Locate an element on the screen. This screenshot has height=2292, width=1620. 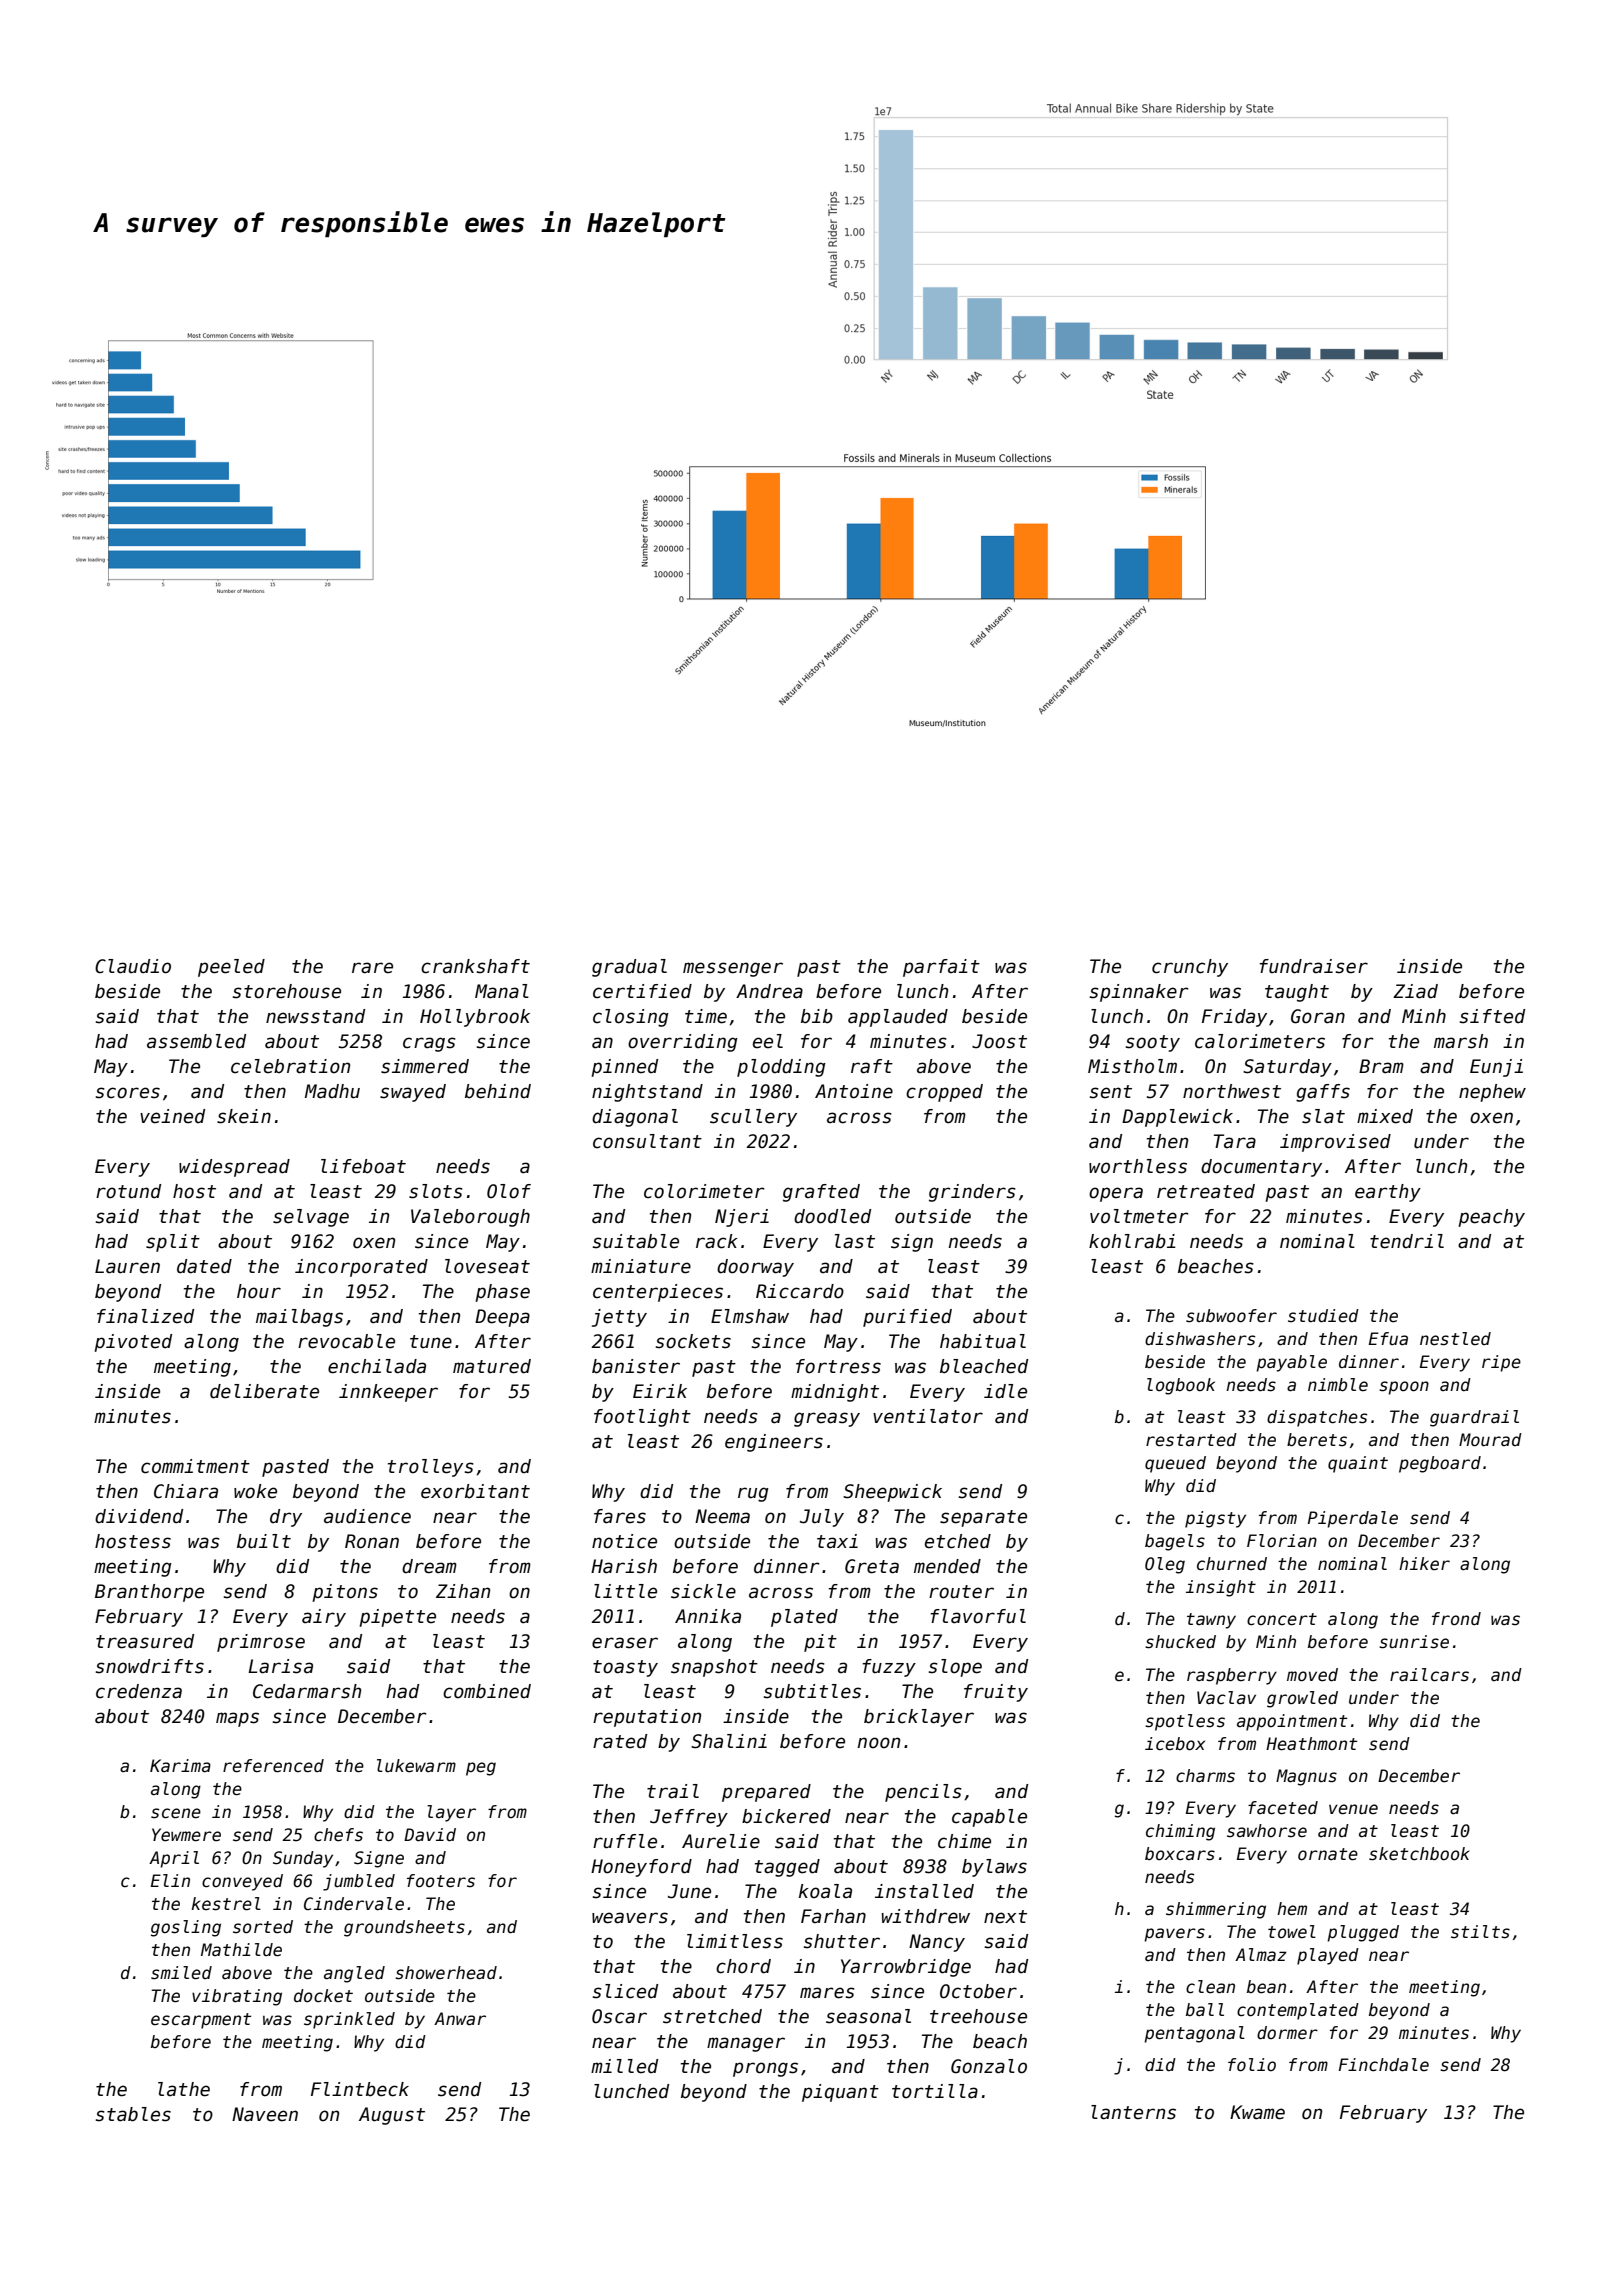
escarpment is located at coordinates (201, 2021).
